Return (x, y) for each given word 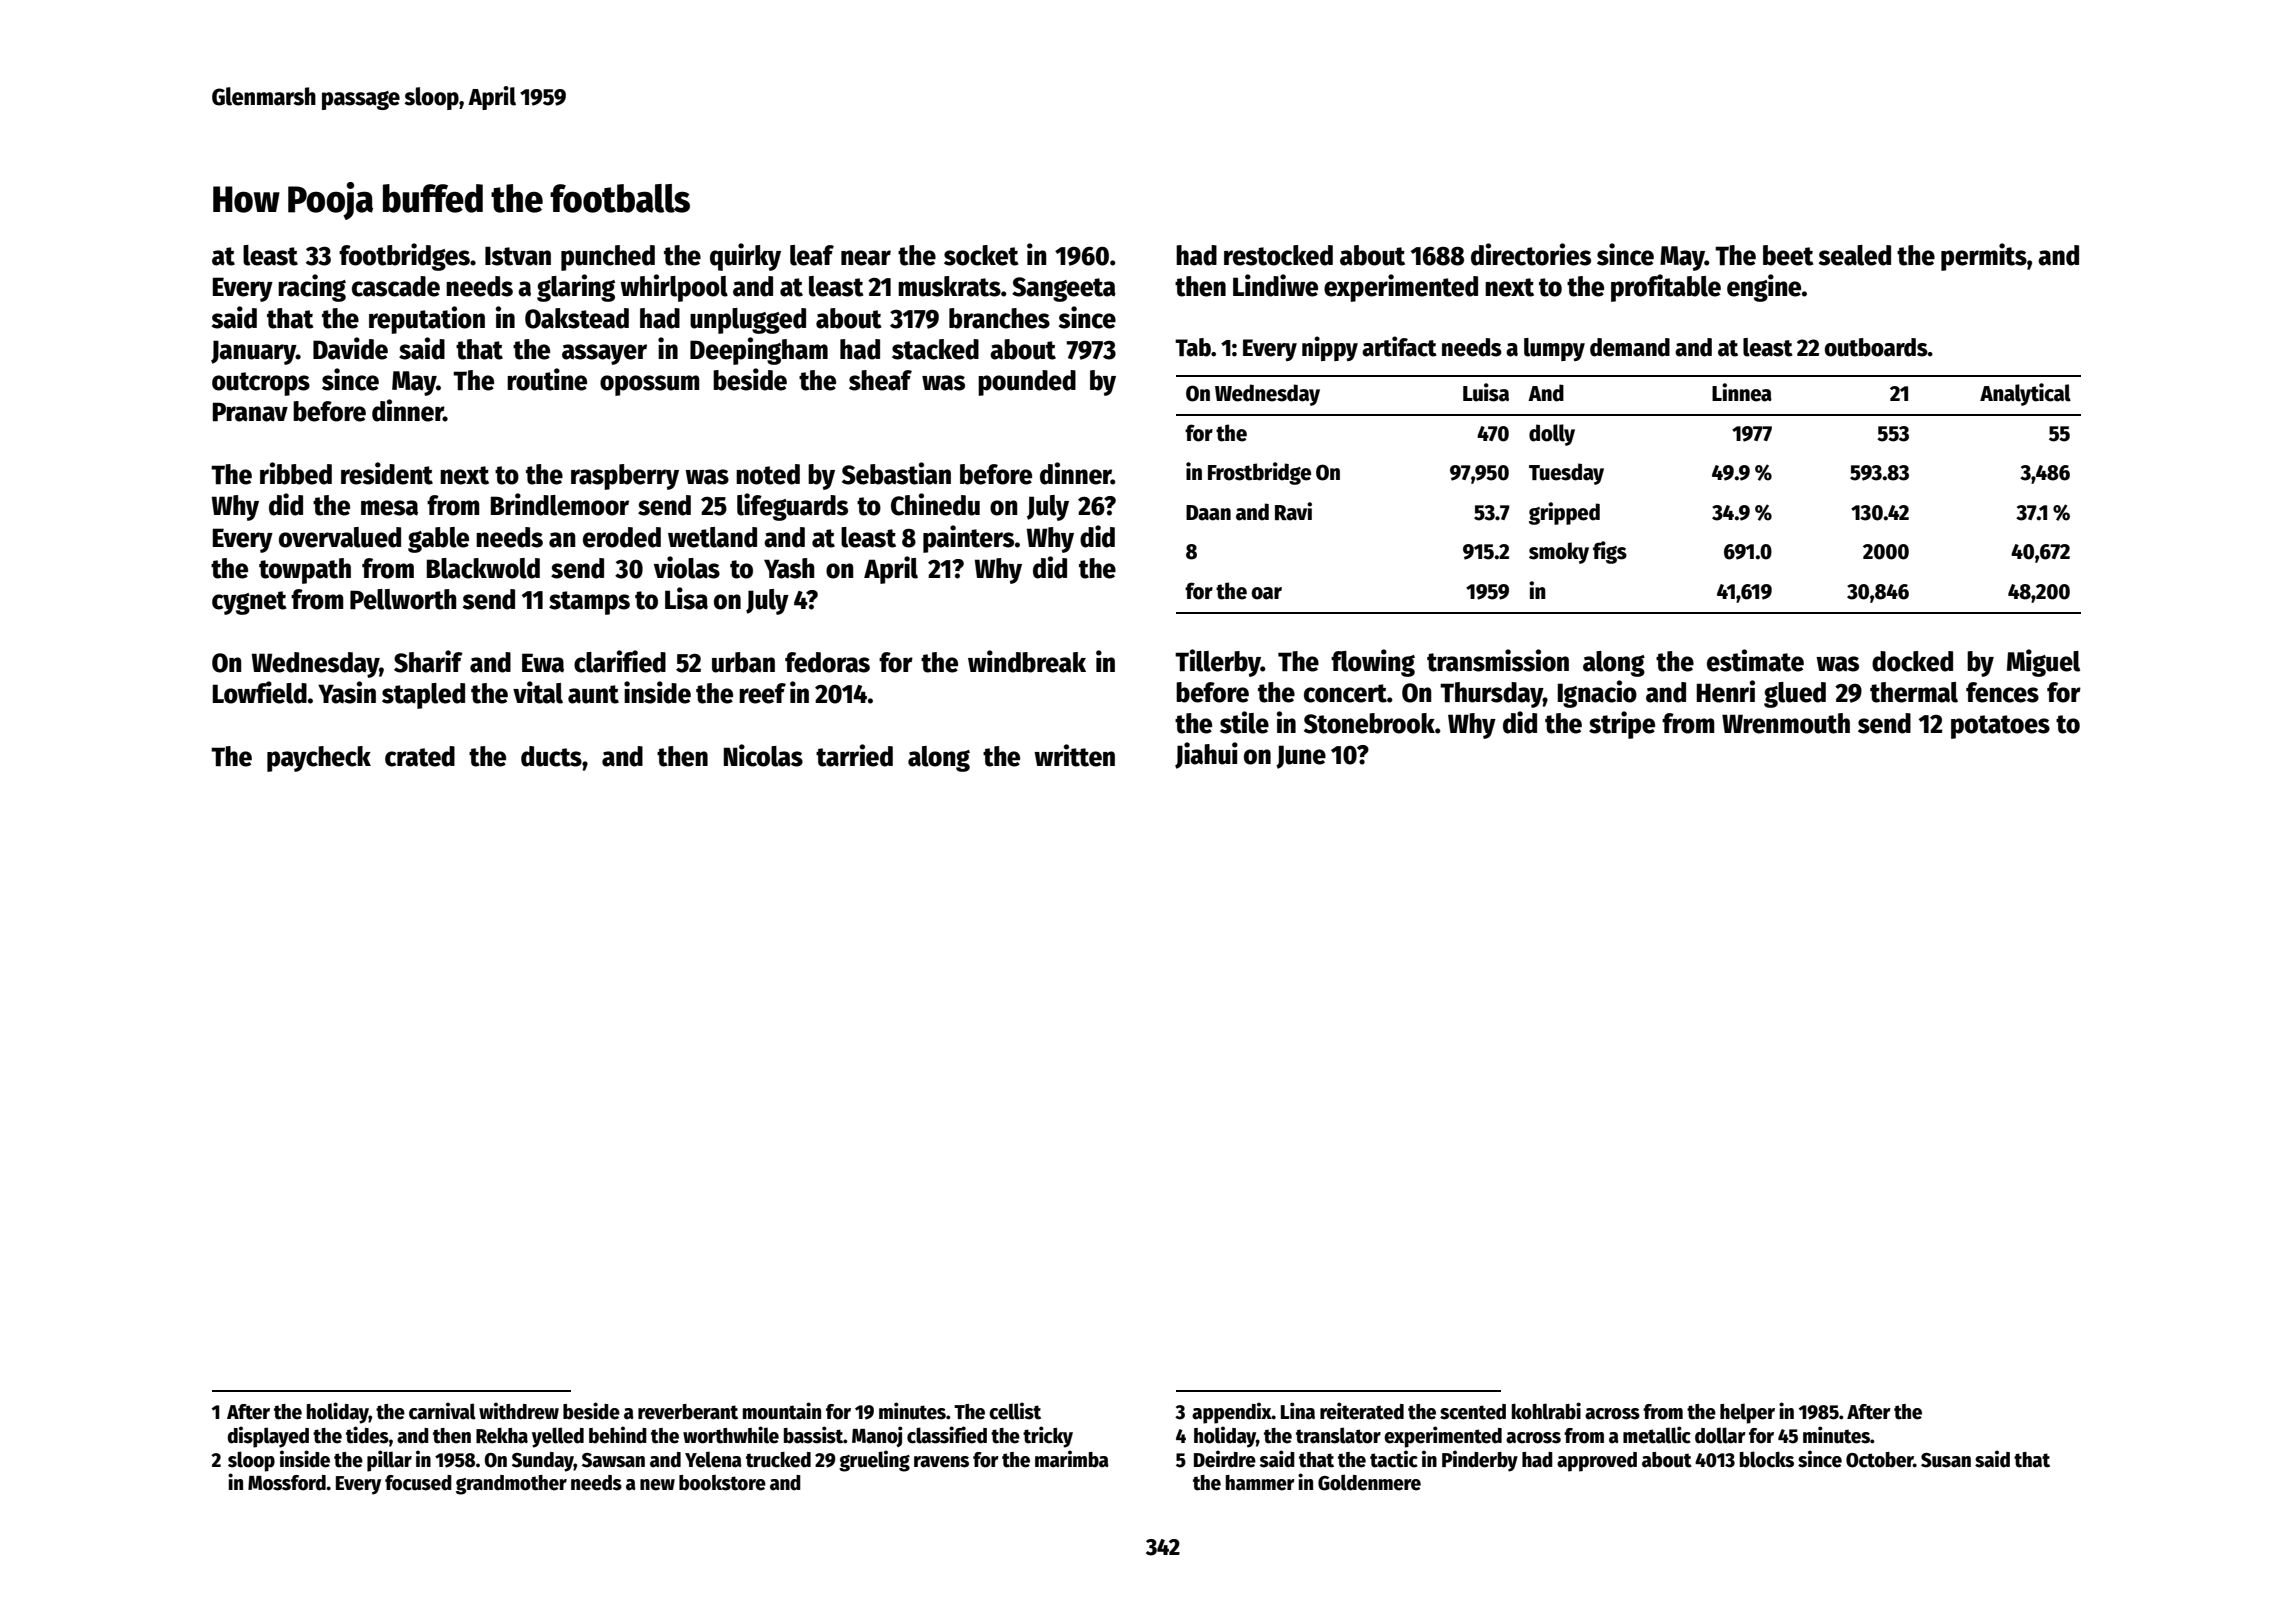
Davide (350, 348)
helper (1747, 1413)
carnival (442, 1411)
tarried (854, 755)
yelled (558, 1437)
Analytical (2025, 394)
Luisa (1486, 392)
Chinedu (935, 504)
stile (1244, 722)
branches (999, 318)
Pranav (250, 412)
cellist (1015, 1411)
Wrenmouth (1786, 723)
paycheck (319, 759)
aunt (593, 694)
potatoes (2000, 727)
